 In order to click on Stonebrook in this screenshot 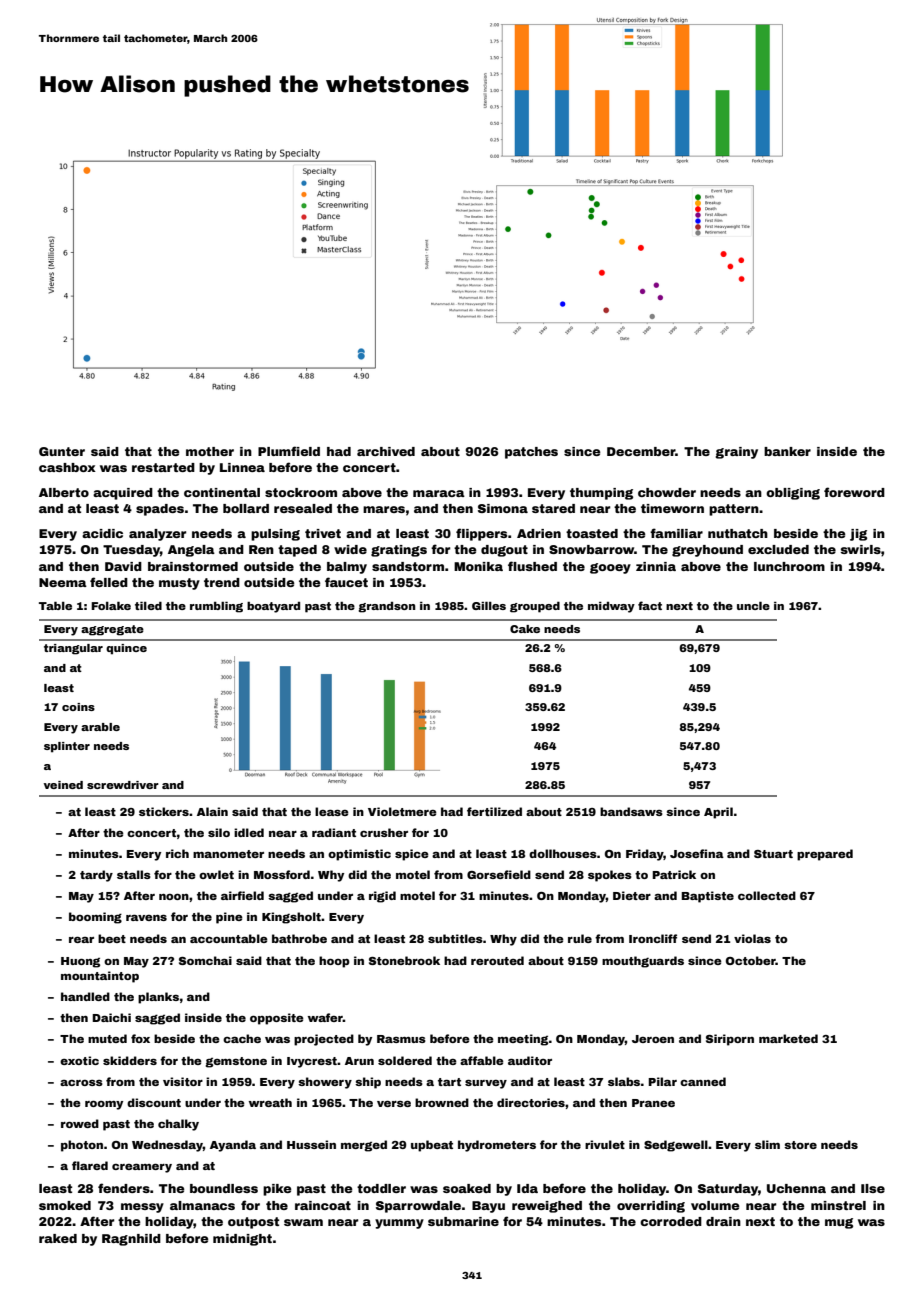, I will do `click(404, 960)`.
